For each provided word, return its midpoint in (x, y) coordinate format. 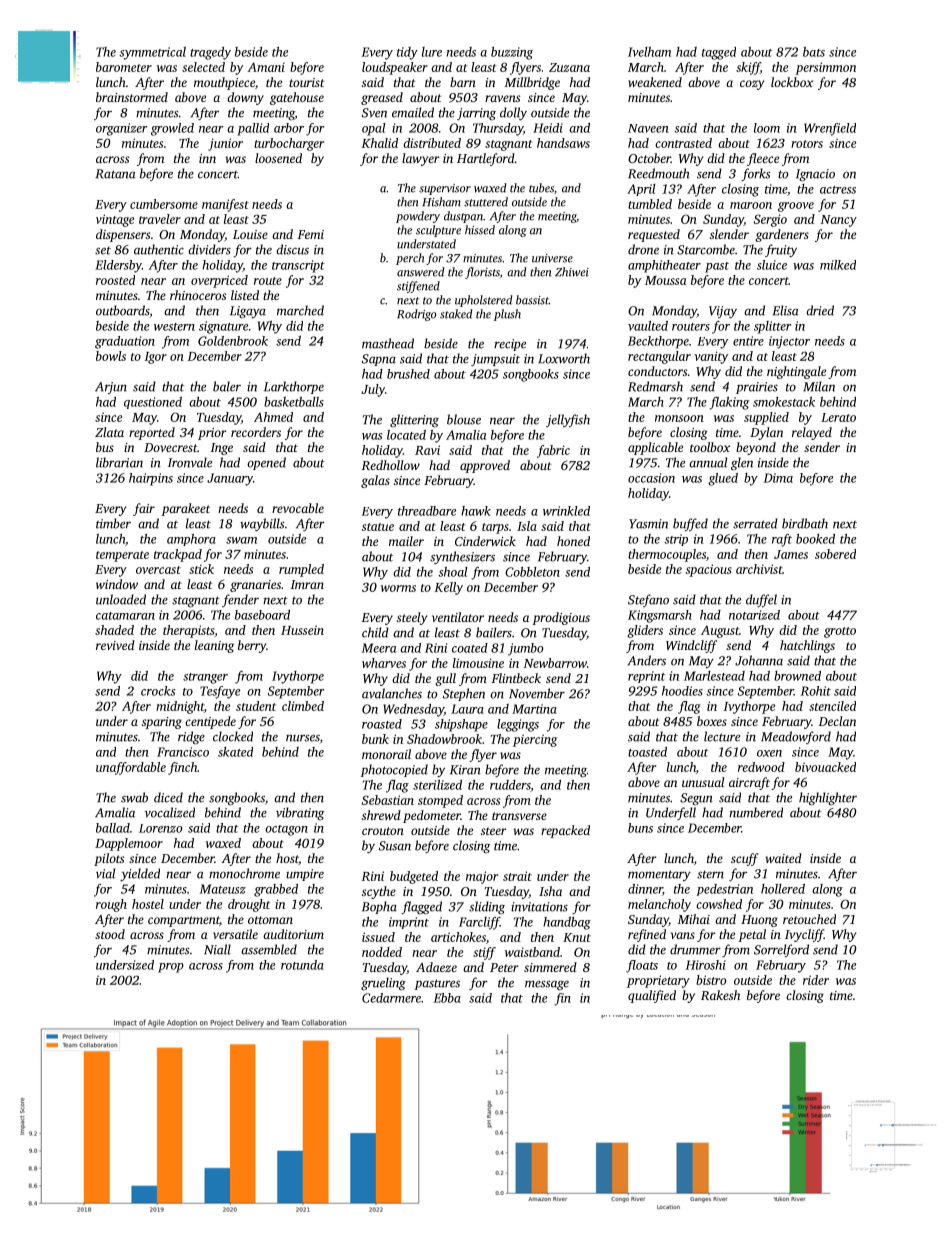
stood (110, 934)
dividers (209, 249)
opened (266, 463)
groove (796, 207)
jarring (476, 114)
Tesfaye (220, 692)
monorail (386, 754)
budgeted (414, 877)
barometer (124, 67)
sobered (835, 554)
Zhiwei (572, 272)
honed (573, 541)
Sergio (770, 220)
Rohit (816, 691)
